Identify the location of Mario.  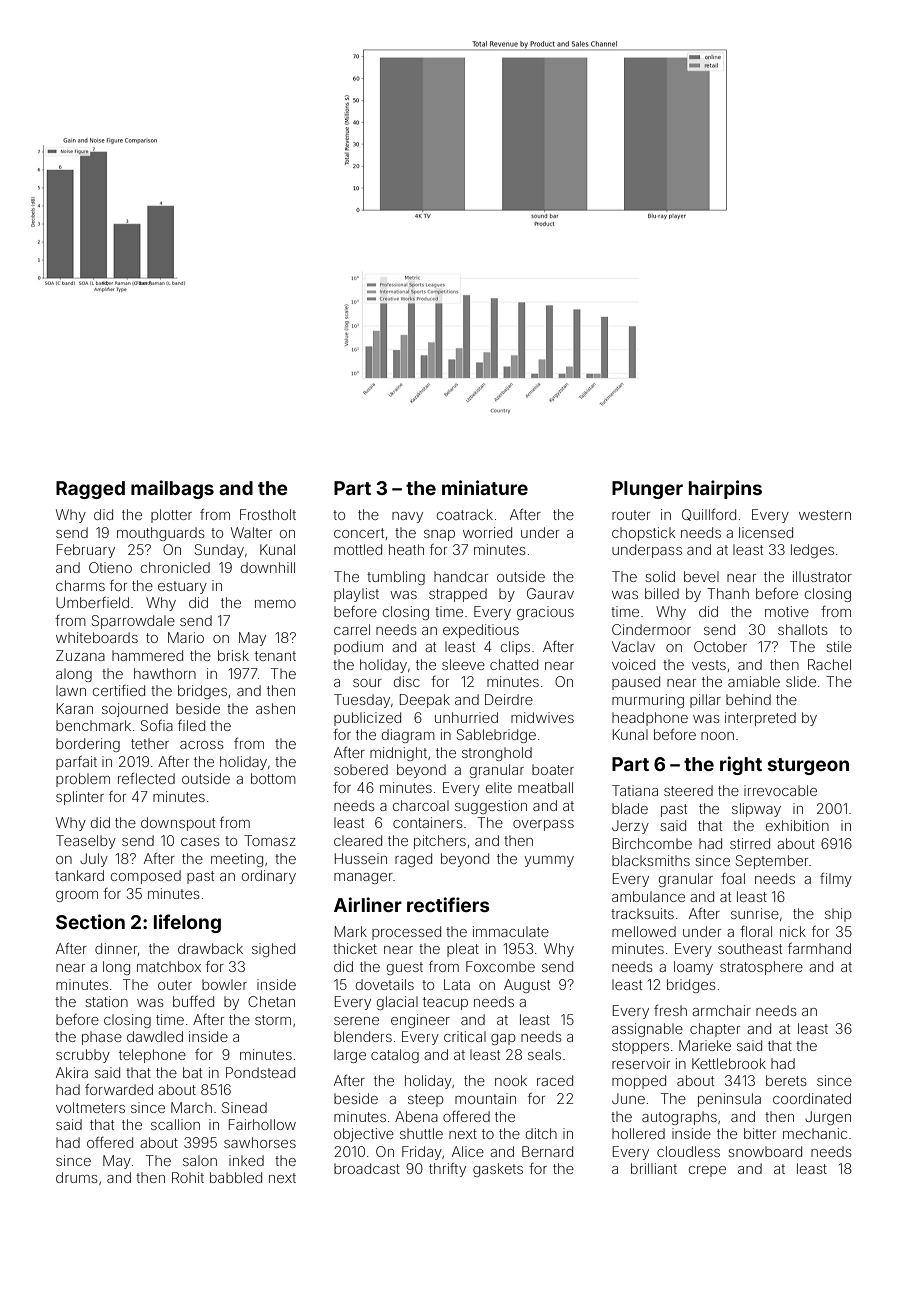
(186, 637).
